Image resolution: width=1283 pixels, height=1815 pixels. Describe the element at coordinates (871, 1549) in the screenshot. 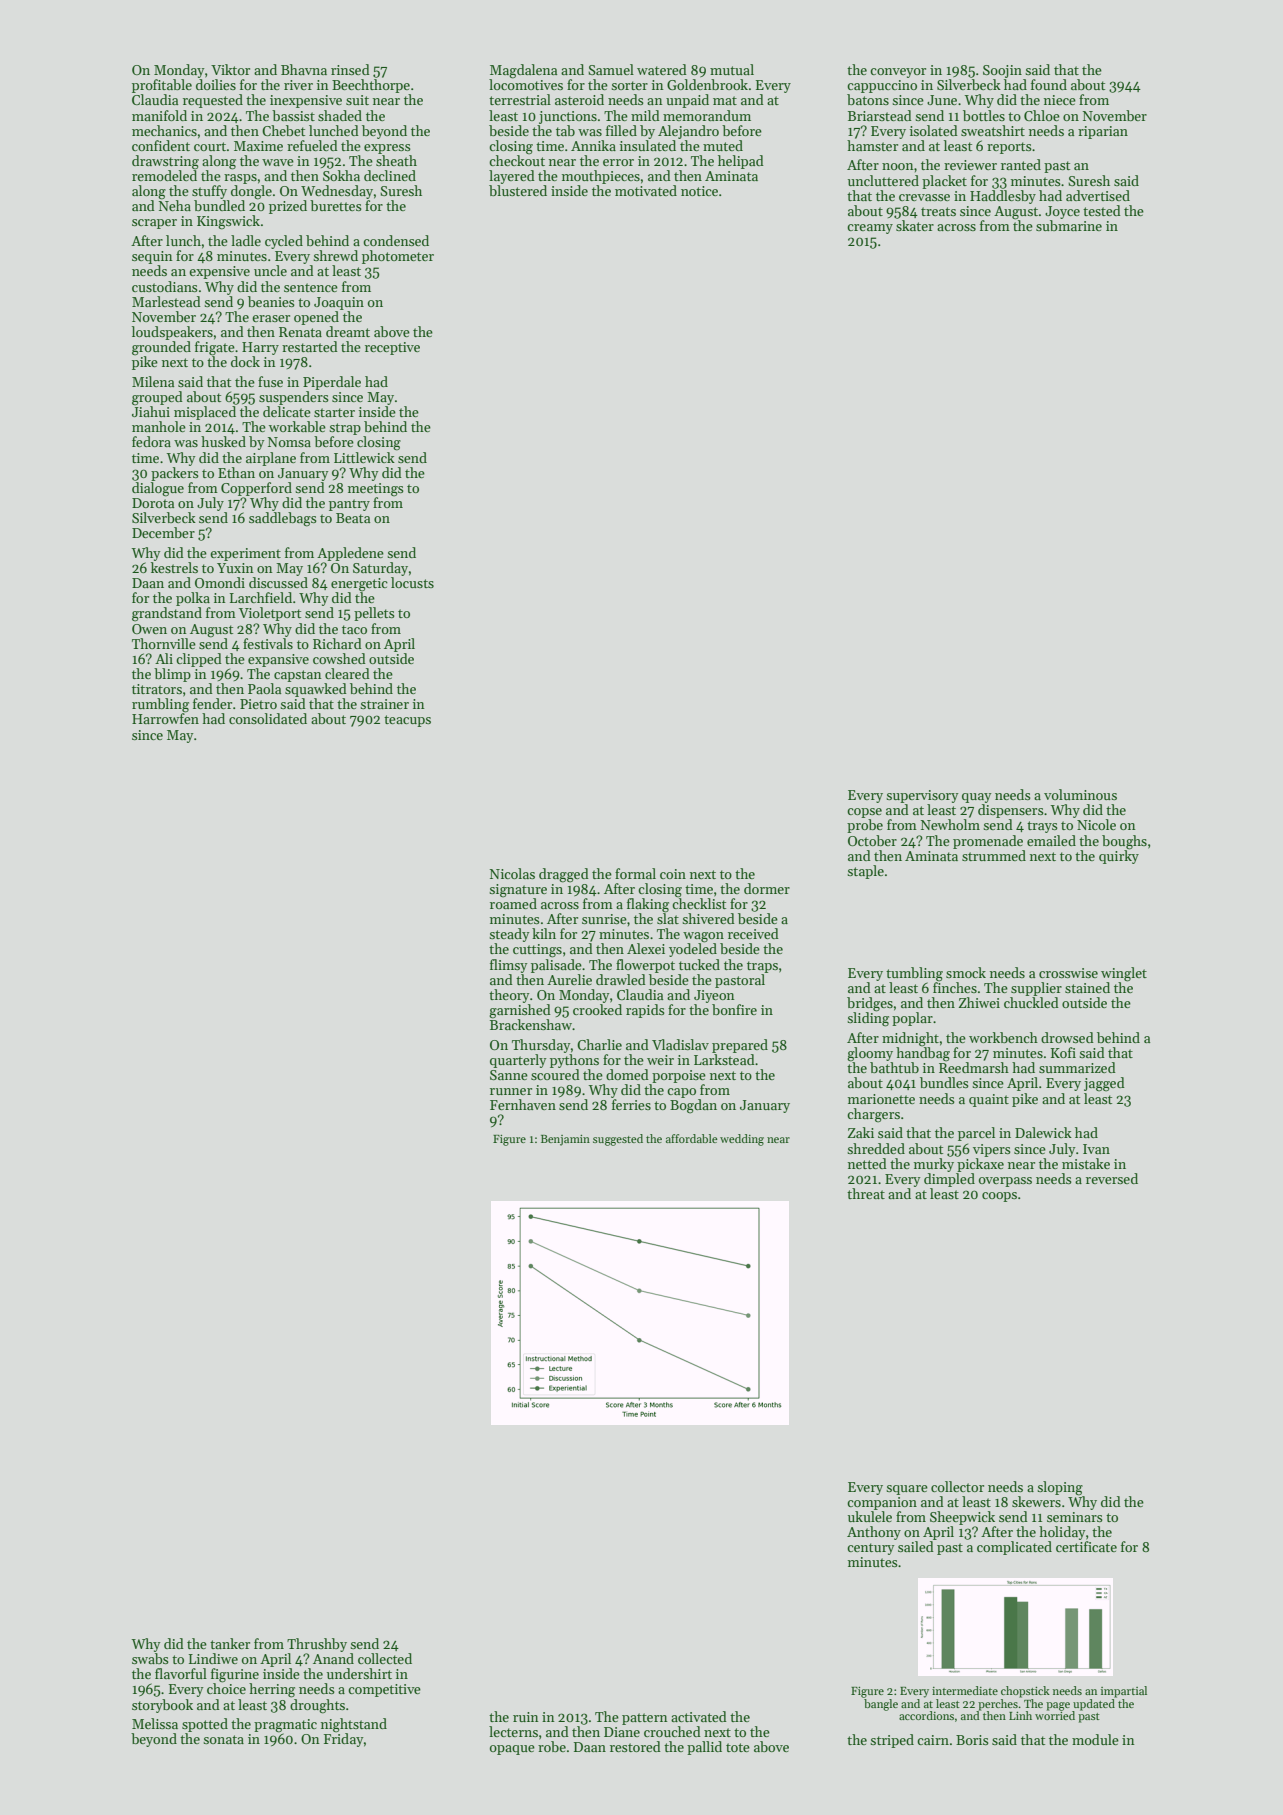

I see `century` at that location.
